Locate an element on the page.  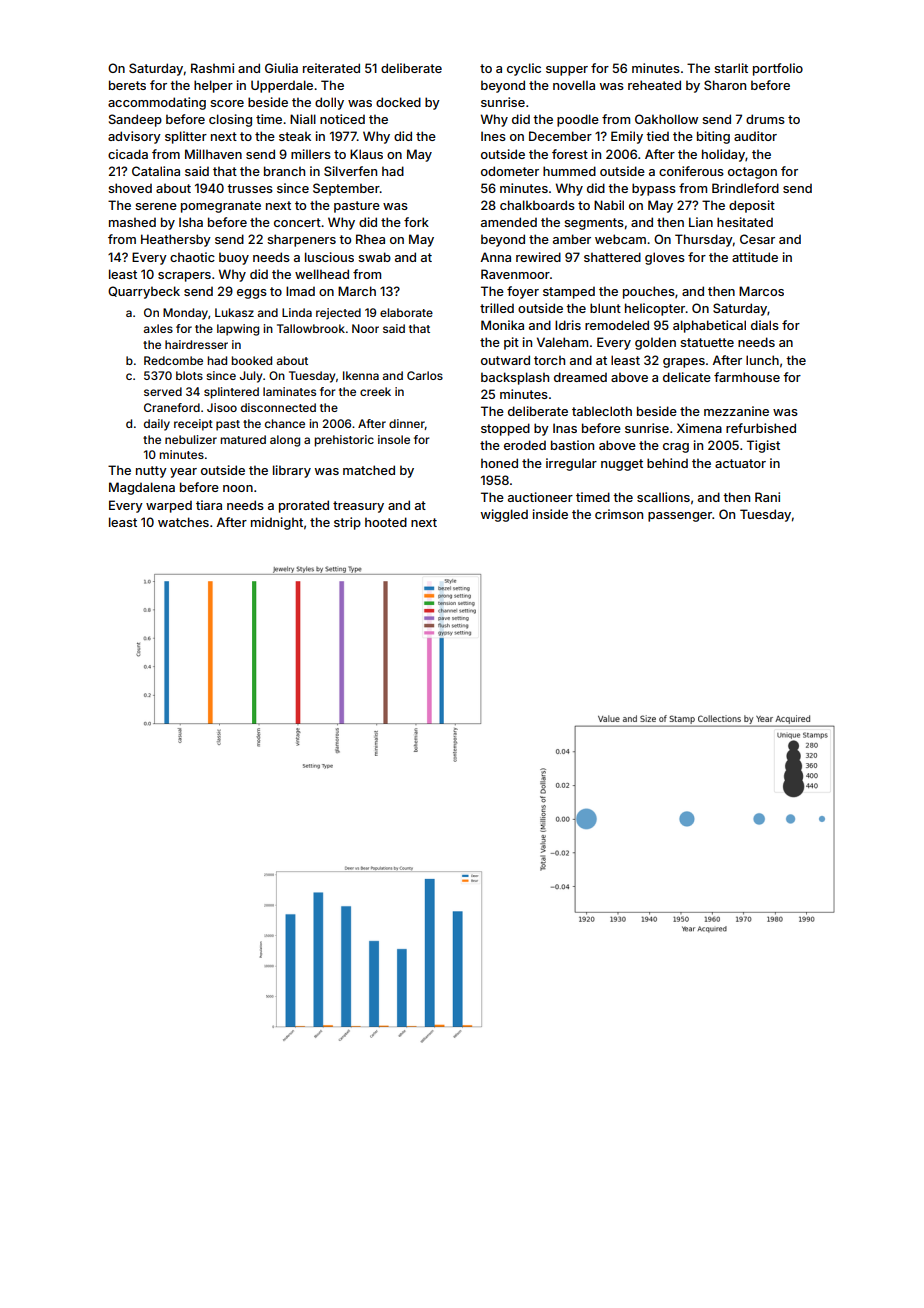
chalkboards is located at coordinates (537, 205).
